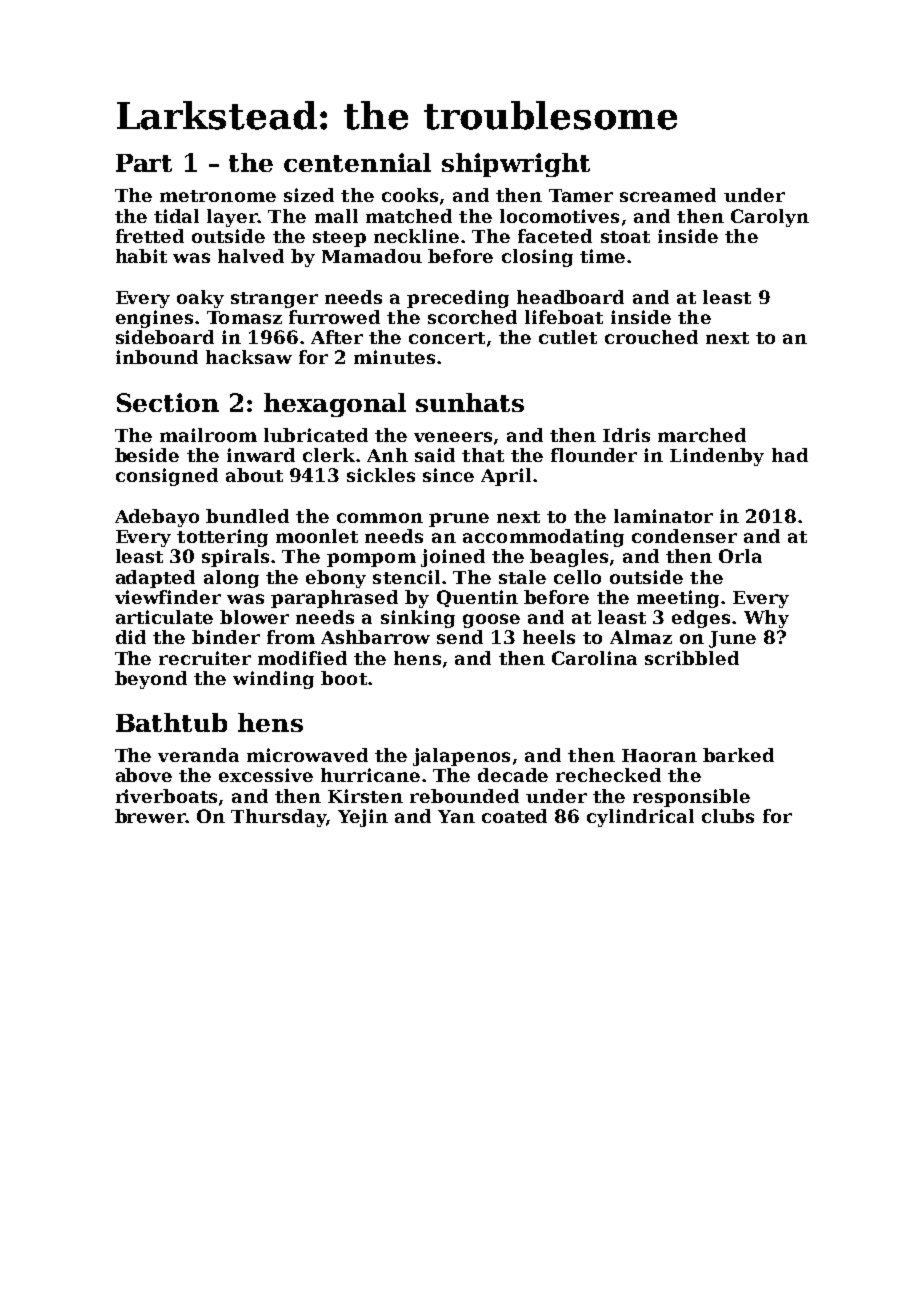  Describe the element at coordinates (692, 658) in the screenshot. I see `scribbled` at that location.
